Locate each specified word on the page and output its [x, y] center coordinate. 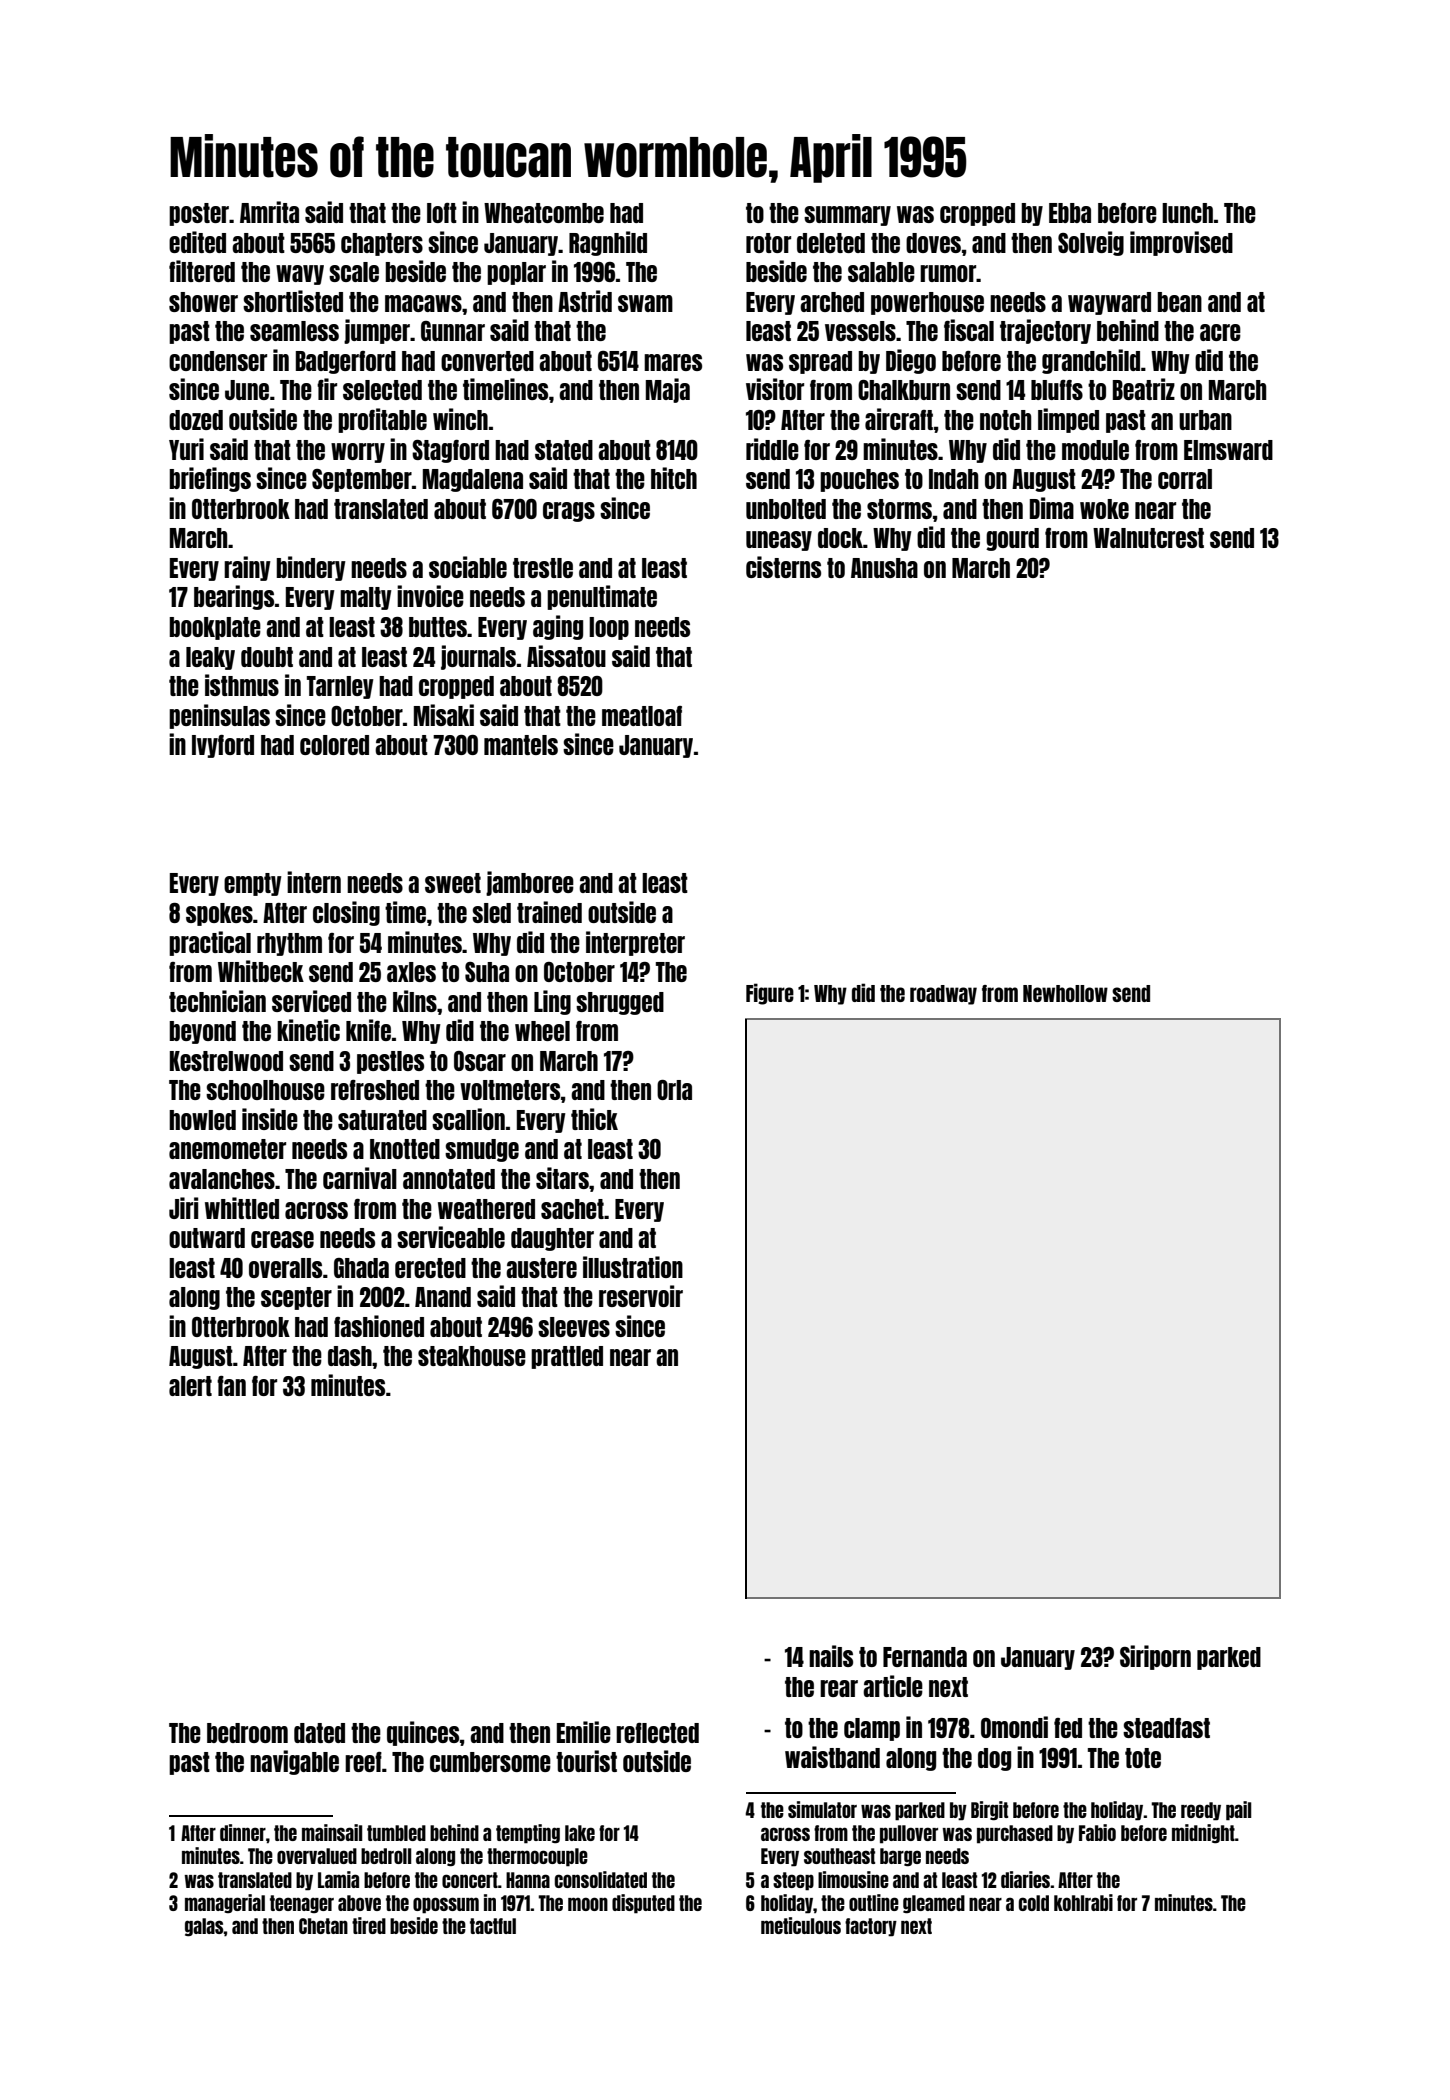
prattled [567, 1357]
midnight [1203, 1834]
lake [580, 1833]
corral [1185, 479]
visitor [775, 389]
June [247, 390]
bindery [311, 568]
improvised [1181, 243]
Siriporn [1155, 1657]
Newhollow [1065, 993]
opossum [446, 1905]
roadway [943, 995]
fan [231, 1386]
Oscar [480, 1061]
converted [487, 361]
